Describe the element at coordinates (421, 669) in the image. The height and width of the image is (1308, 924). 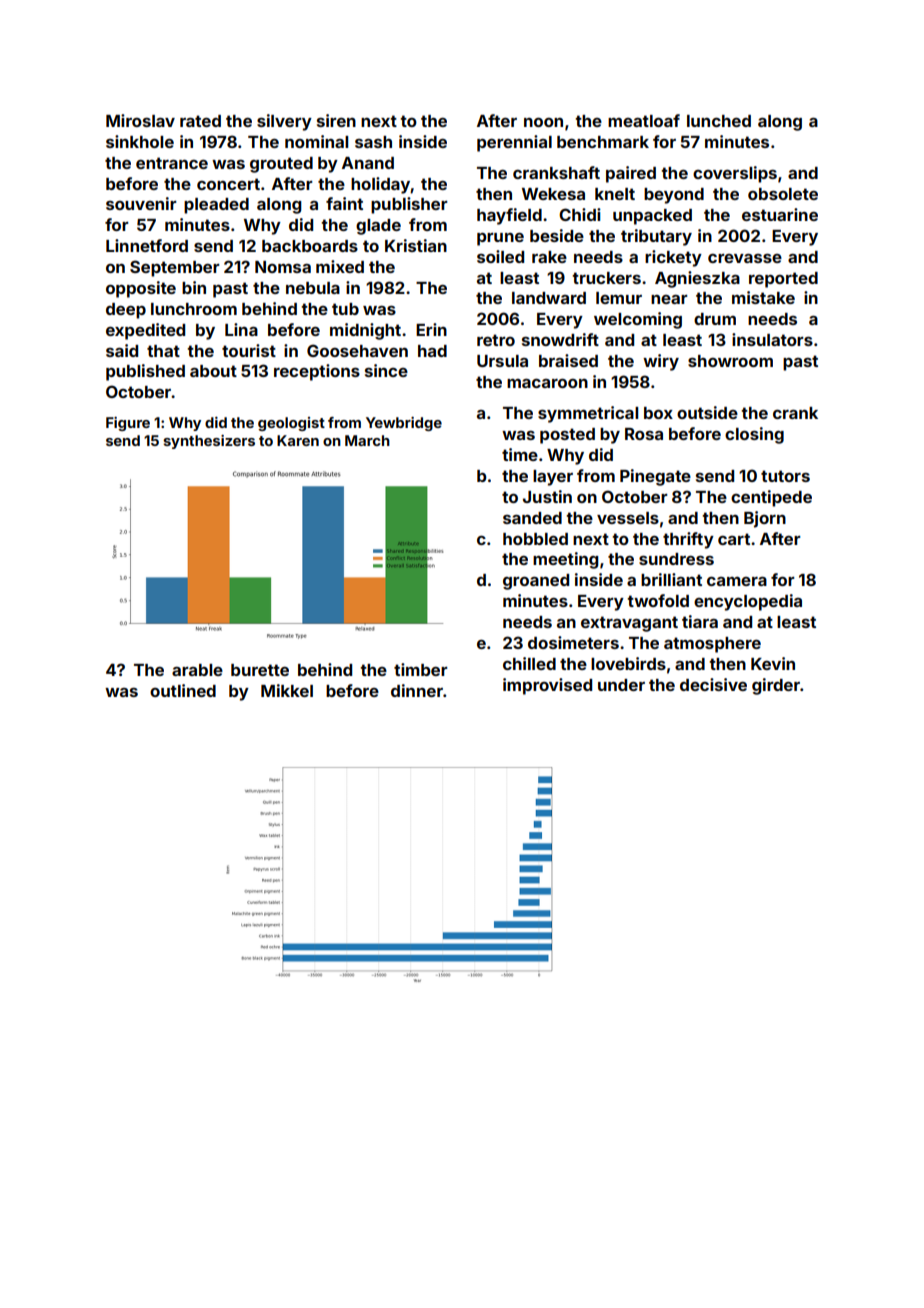
I see `timber` at that location.
